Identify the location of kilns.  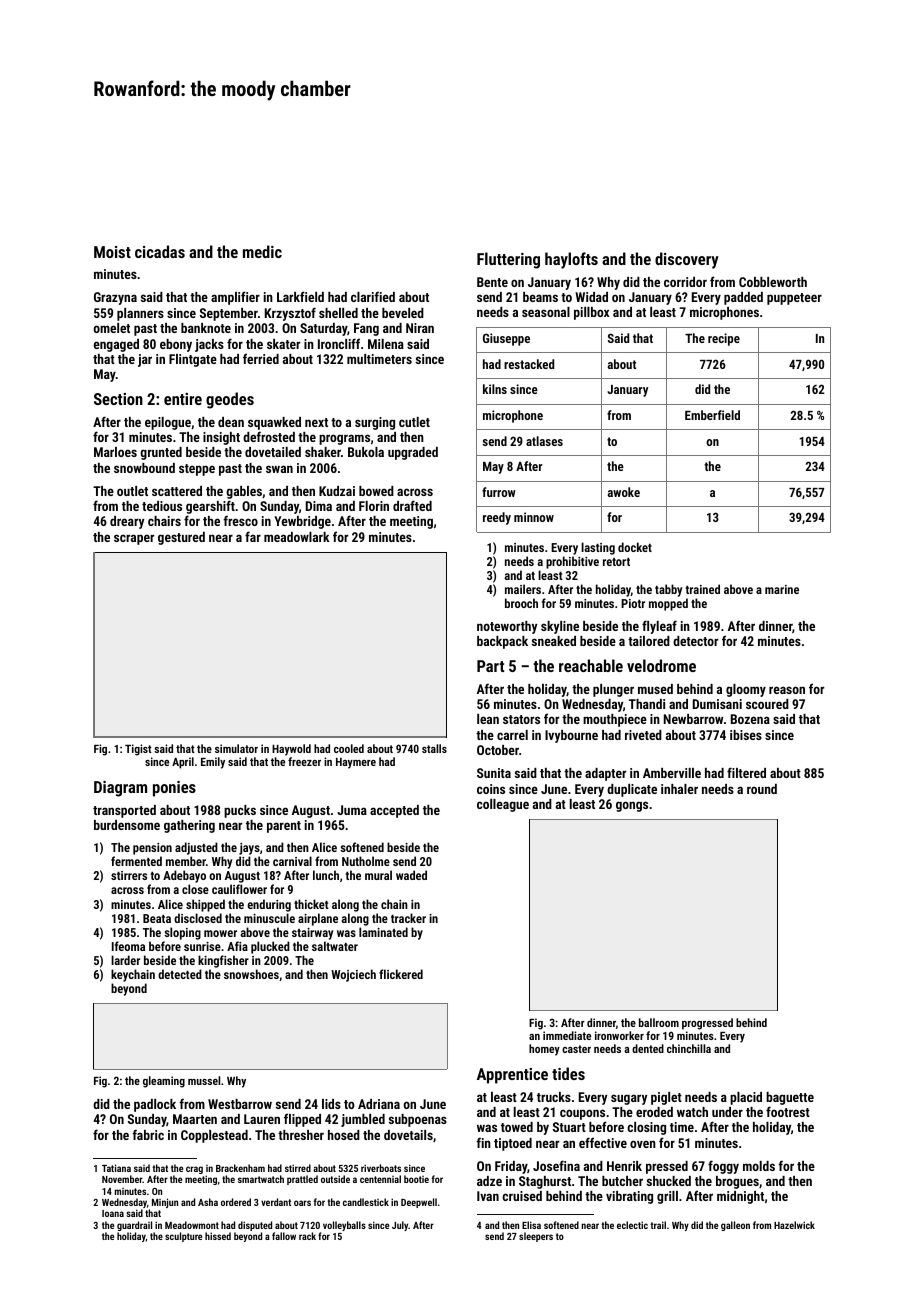
(495, 389).
